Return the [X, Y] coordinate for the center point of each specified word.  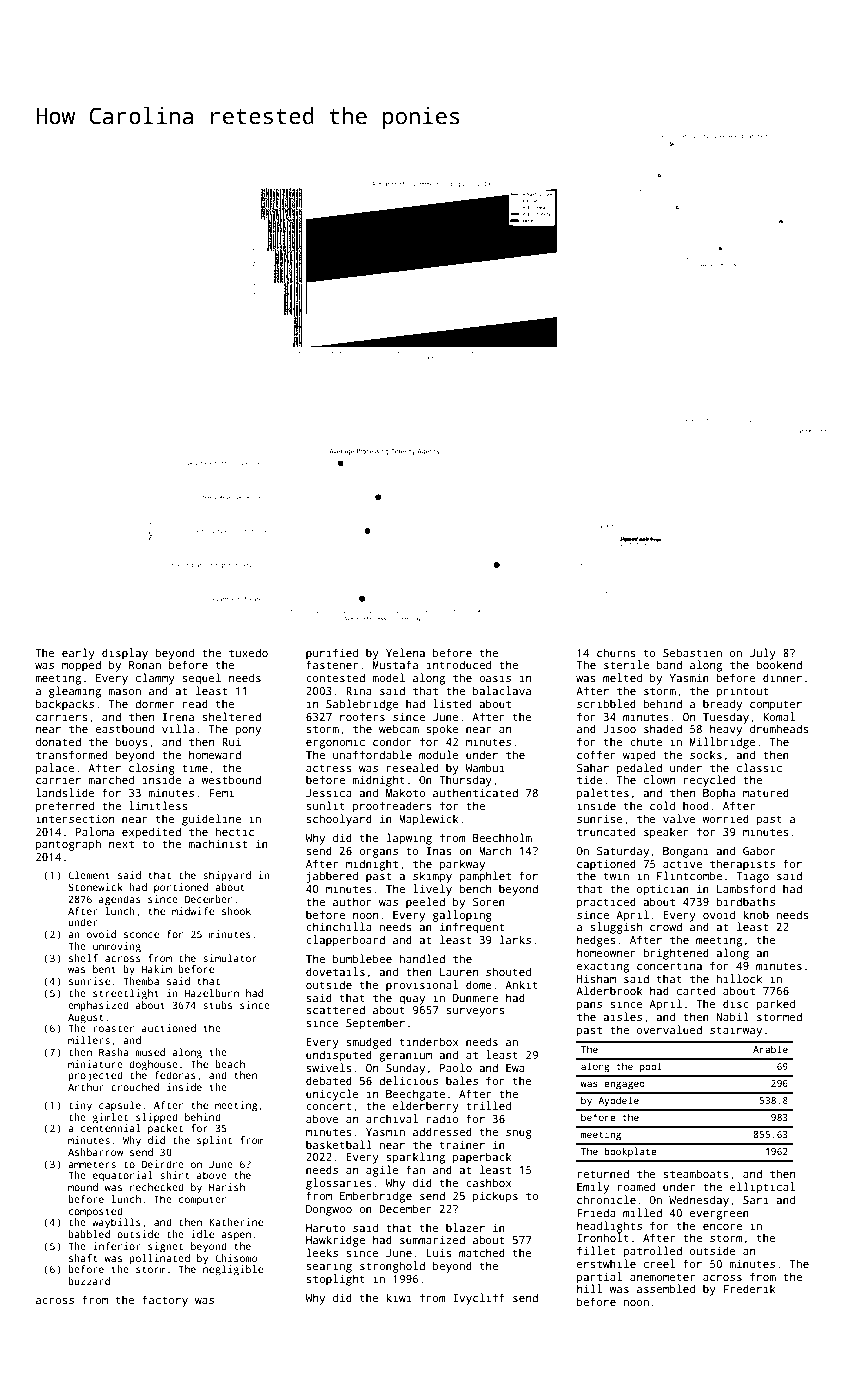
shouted [508, 971]
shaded [663, 728]
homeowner [606, 952]
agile [382, 1171]
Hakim [157, 969]
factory [165, 1301]
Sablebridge [362, 705]
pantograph [68, 845]
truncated [606, 831]
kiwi [399, 1297]
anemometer [662, 1277]
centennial [111, 1128]
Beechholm [502, 837]
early [78, 654]
